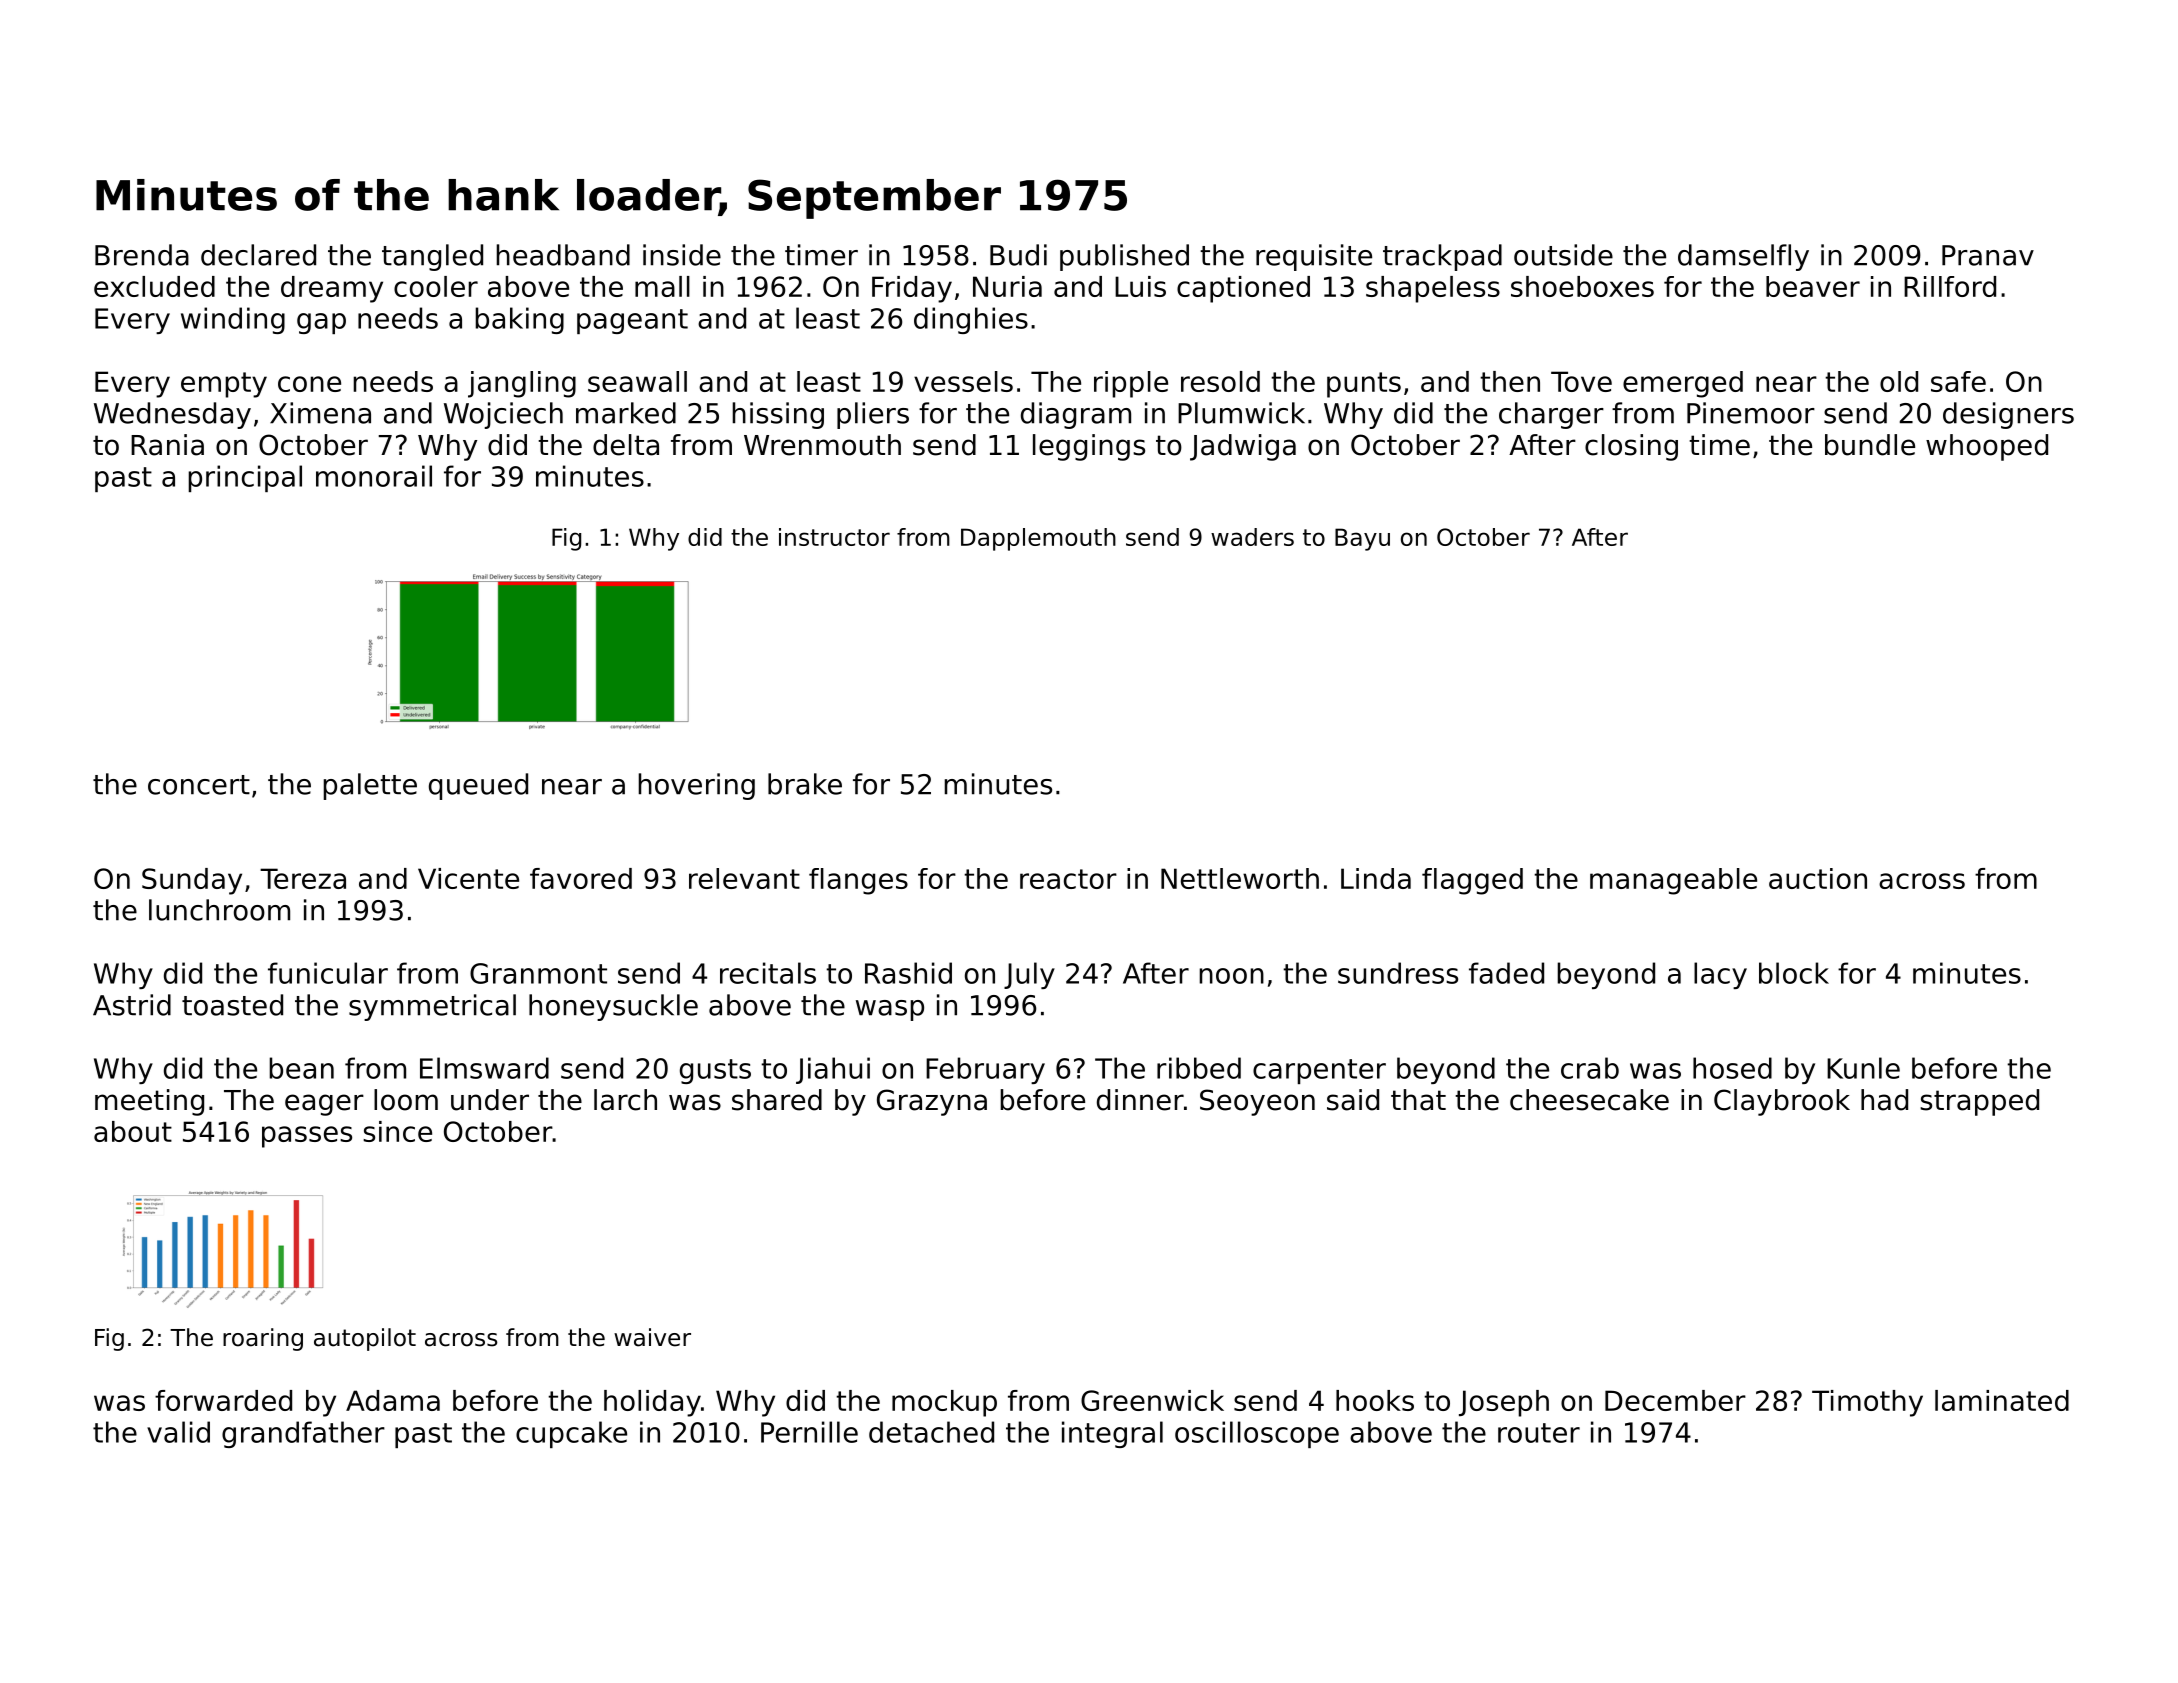 This page has height=1683, width=2178. Describe the element at coordinates (1950, 286) in the page. I see `Rillford` at that location.
